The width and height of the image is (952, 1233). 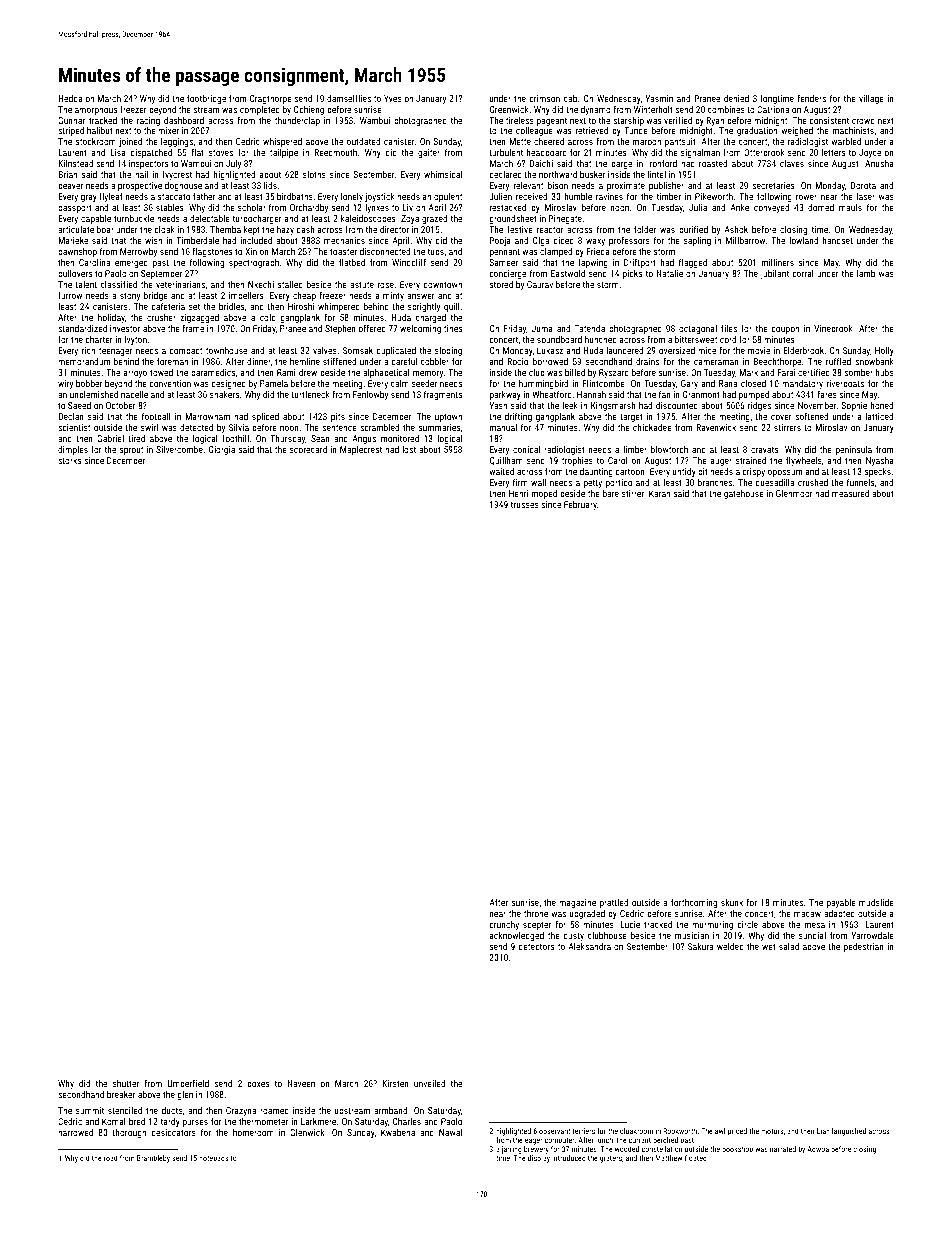 I want to click on crunchy, so click(x=504, y=925).
